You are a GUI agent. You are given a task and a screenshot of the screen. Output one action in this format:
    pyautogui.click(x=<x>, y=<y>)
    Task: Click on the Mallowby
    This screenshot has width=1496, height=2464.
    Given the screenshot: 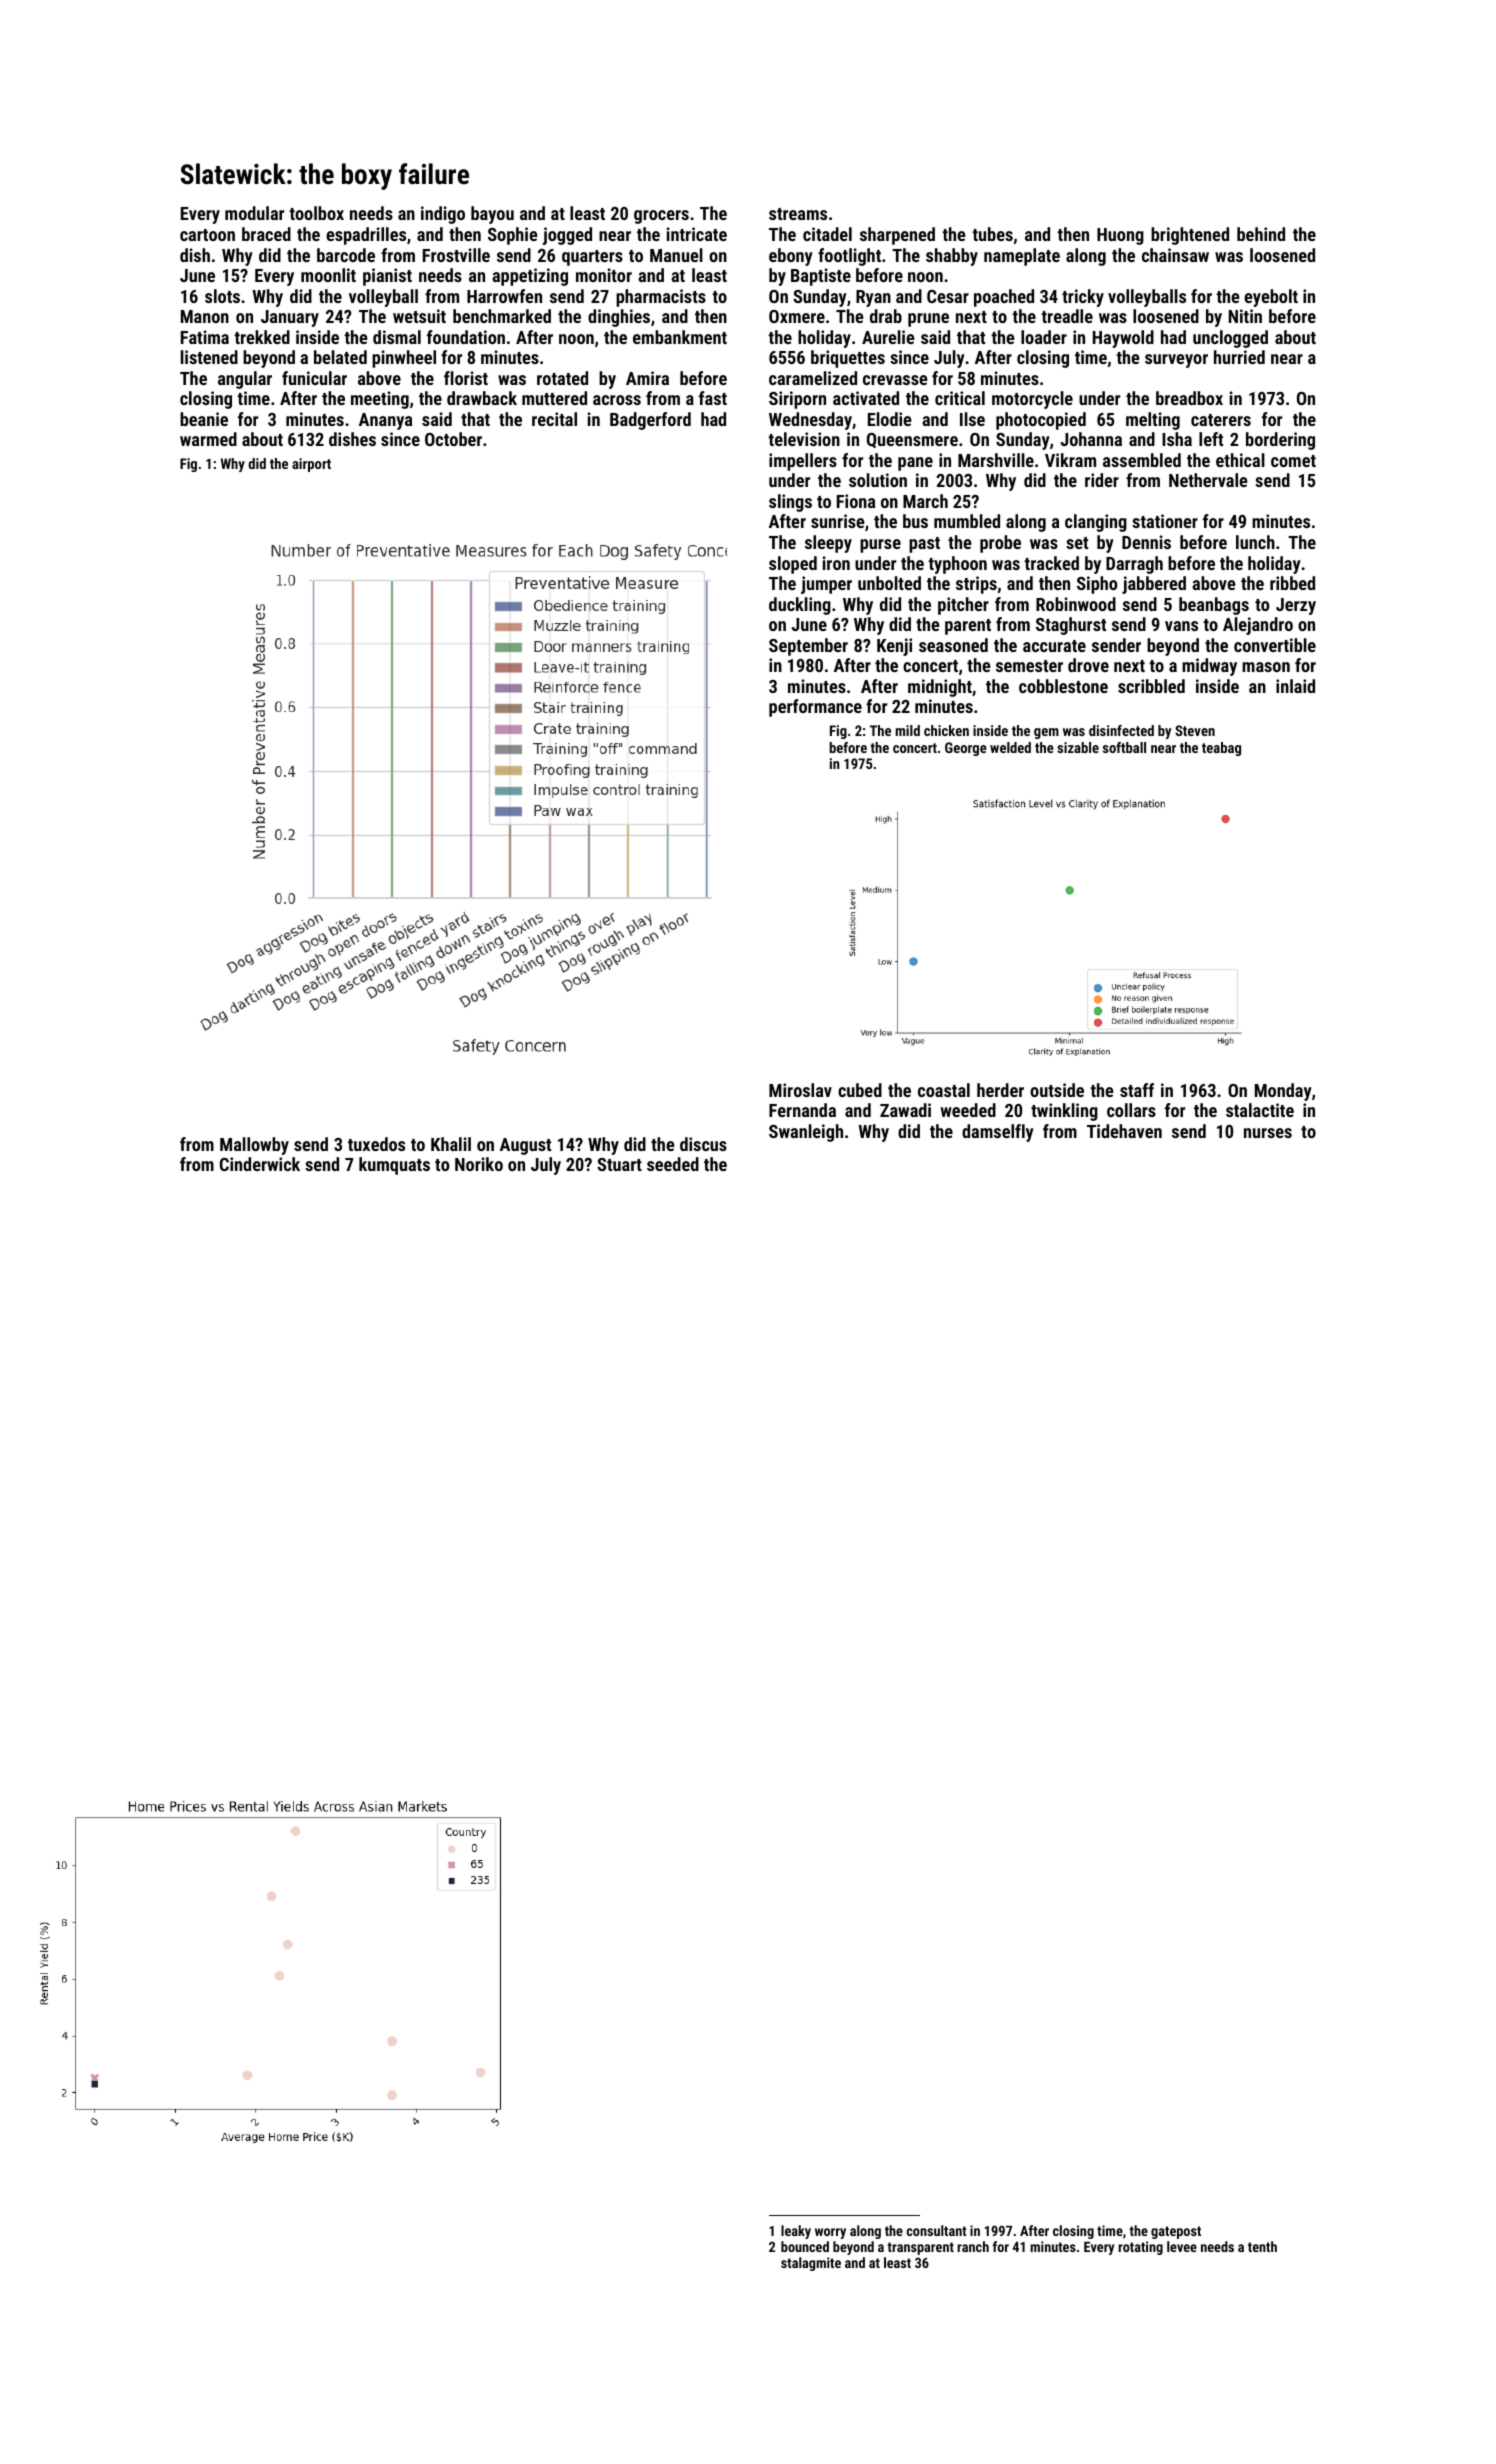 What is the action you would take?
    pyautogui.click(x=254, y=1146)
